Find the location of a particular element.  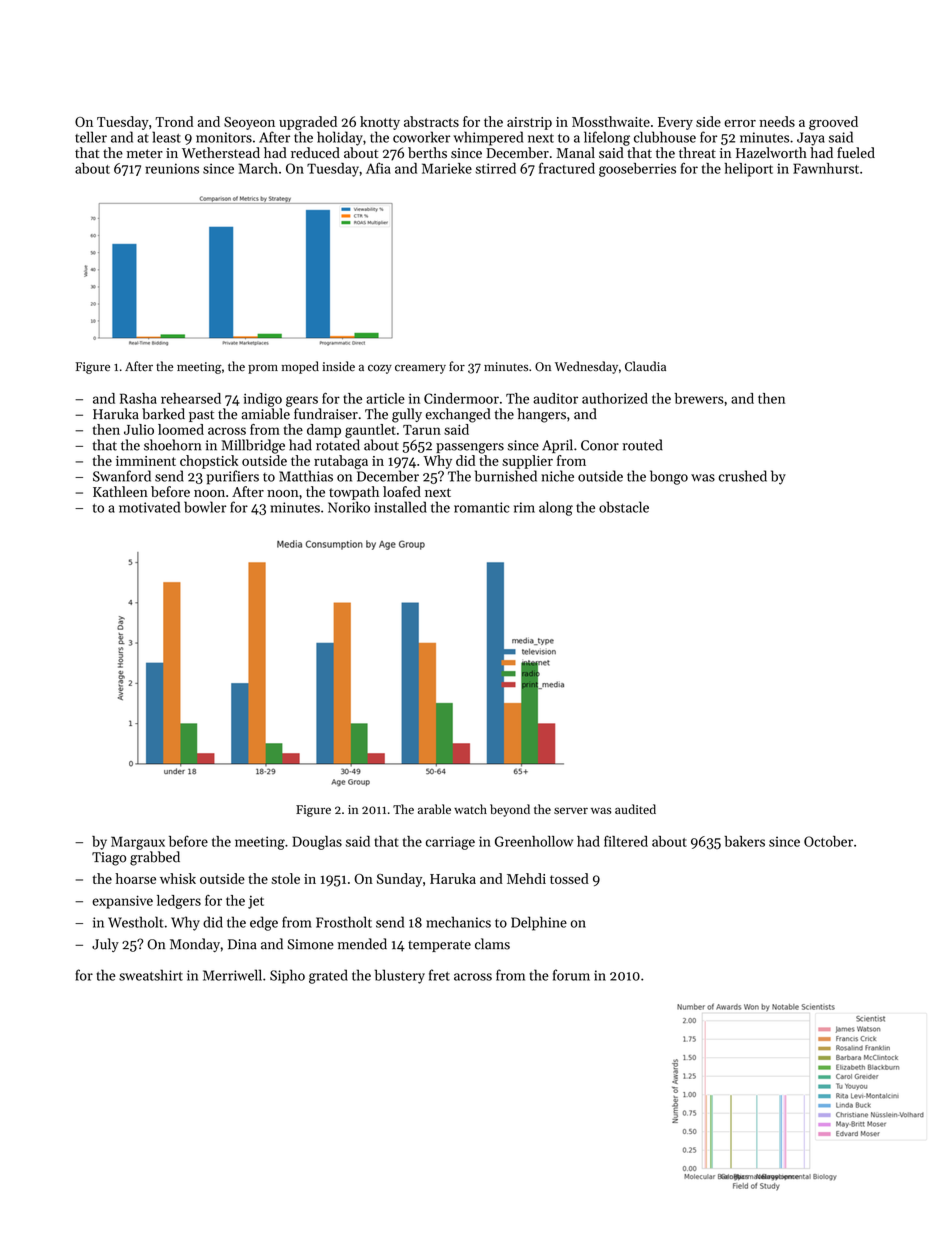

server is located at coordinates (571, 810).
